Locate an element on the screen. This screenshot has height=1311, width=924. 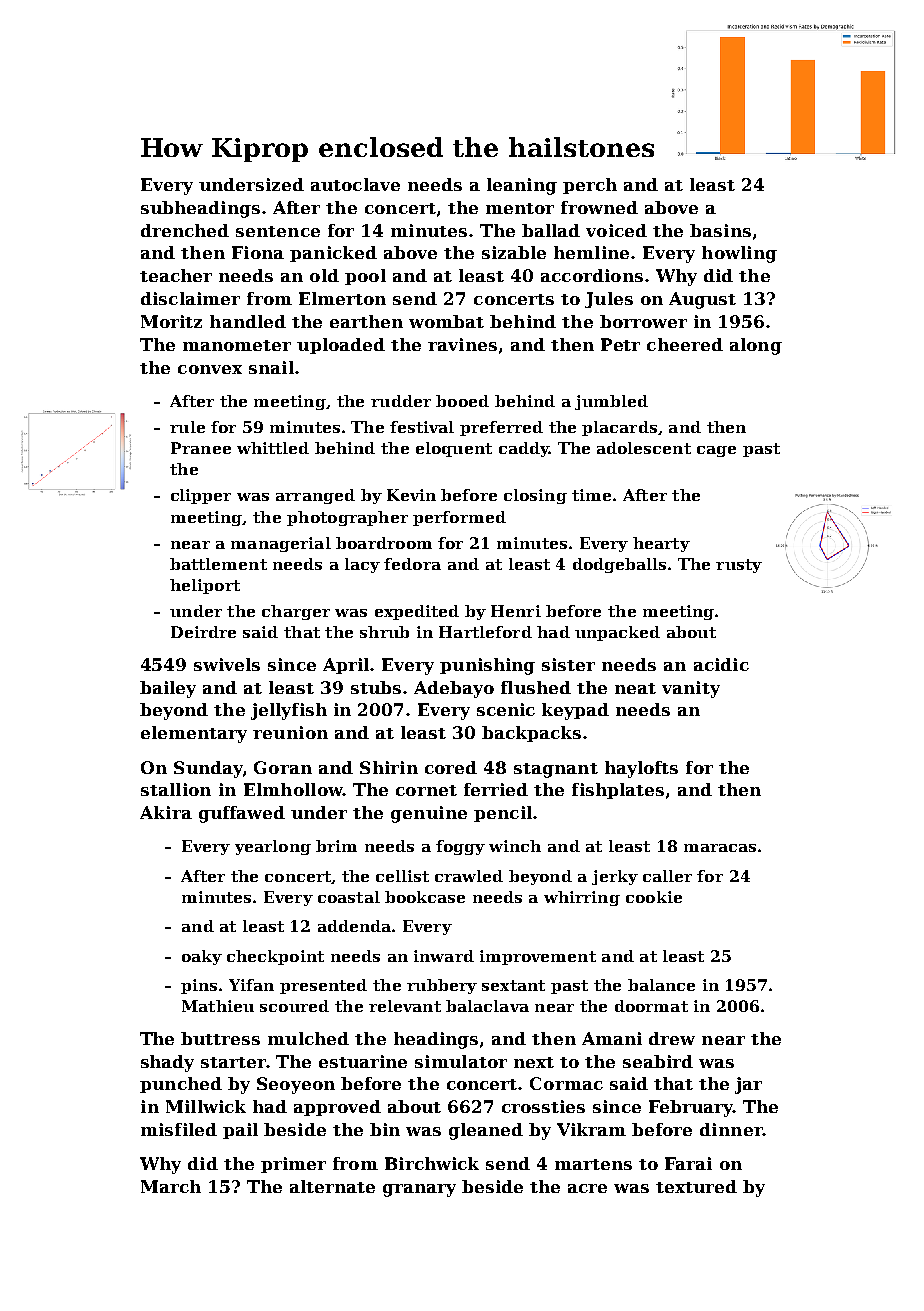
oaky is located at coordinates (202, 957).
